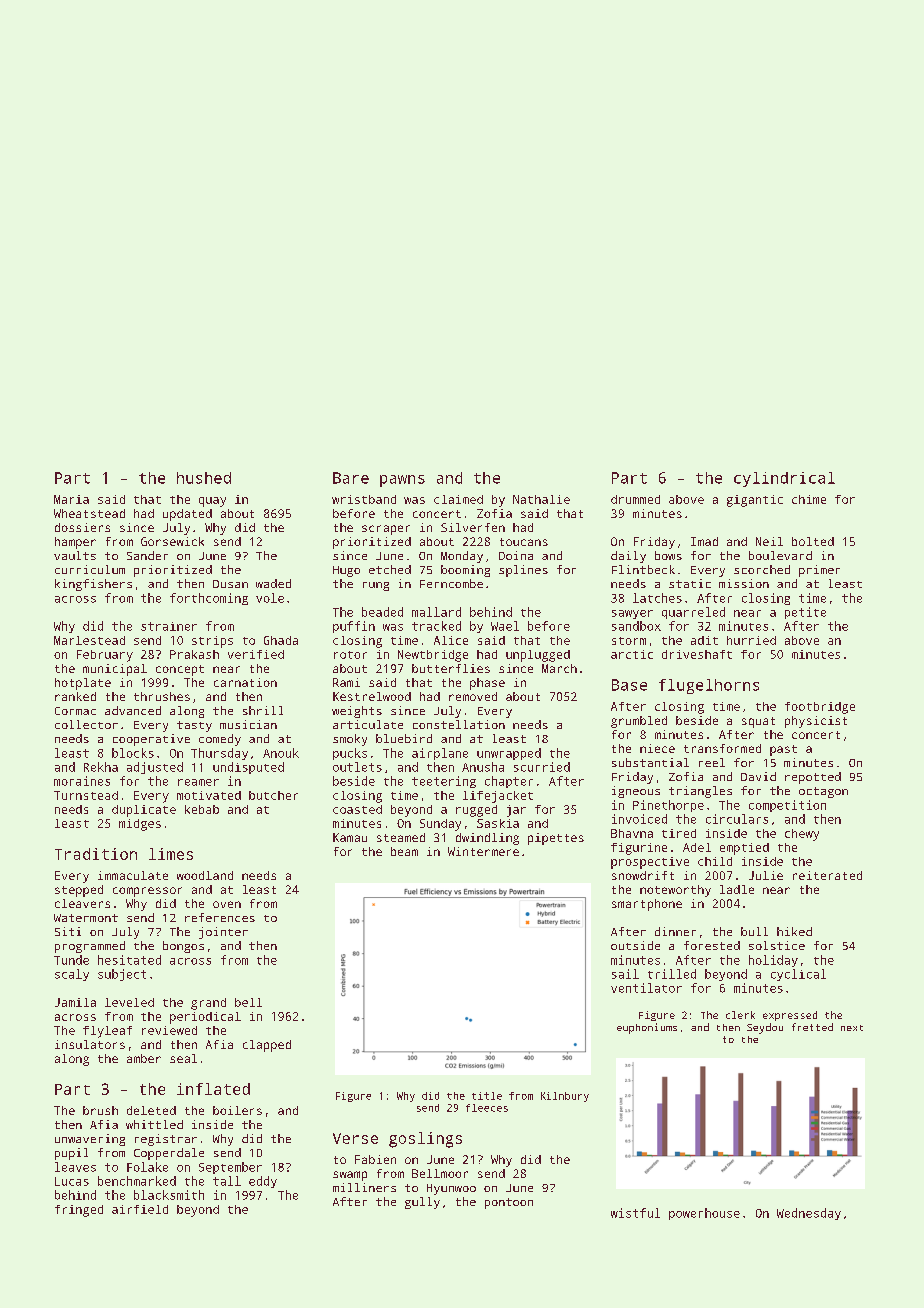 Image resolution: width=924 pixels, height=1308 pixels. Describe the element at coordinates (212, 502) in the screenshot. I see `quay` at that location.
